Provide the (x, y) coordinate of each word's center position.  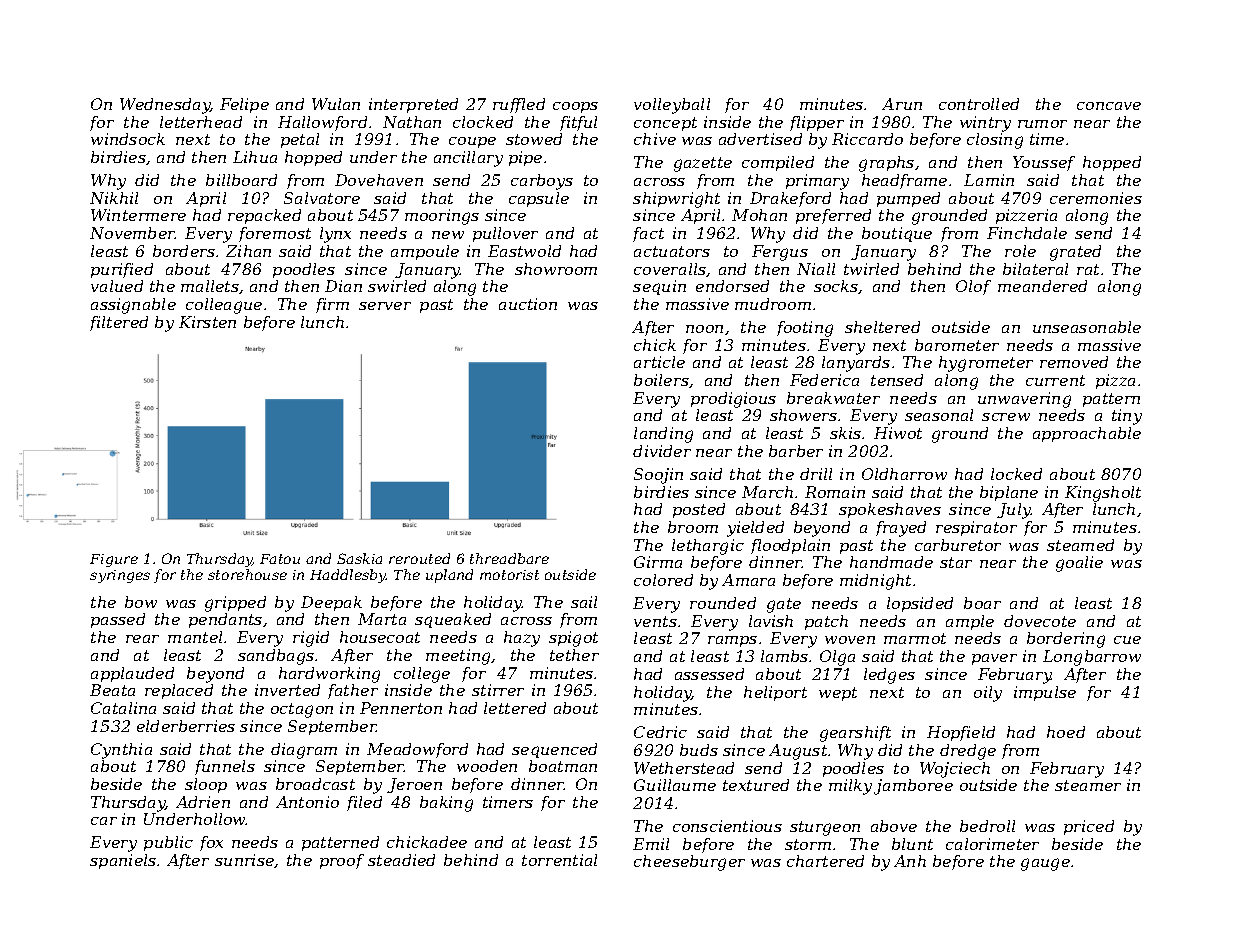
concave (1109, 106)
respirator (976, 528)
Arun (902, 104)
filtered (119, 323)
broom (693, 527)
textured (756, 785)
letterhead (201, 122)
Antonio (307, 802)
